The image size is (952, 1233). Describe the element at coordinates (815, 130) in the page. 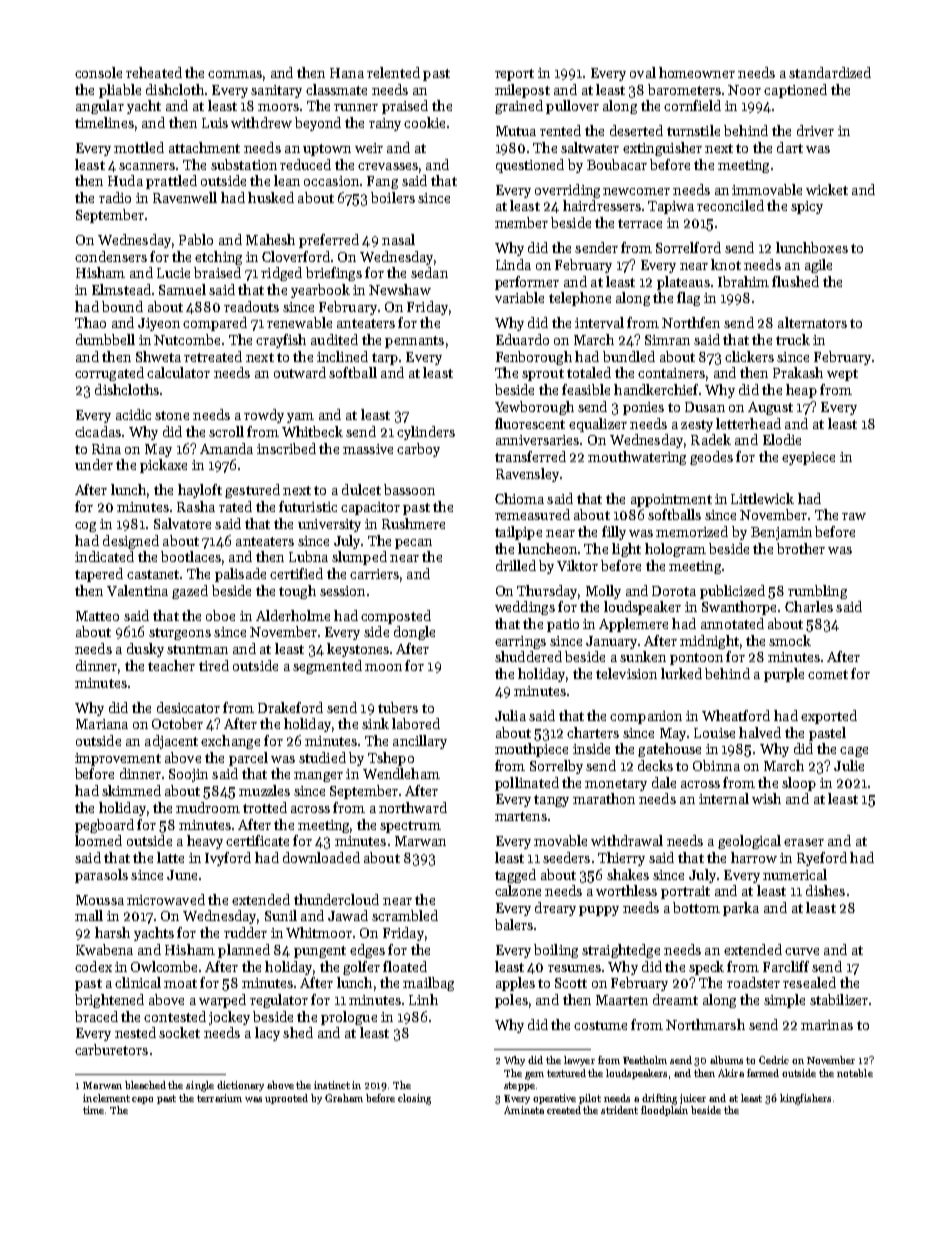

I see `driver` at that location.
